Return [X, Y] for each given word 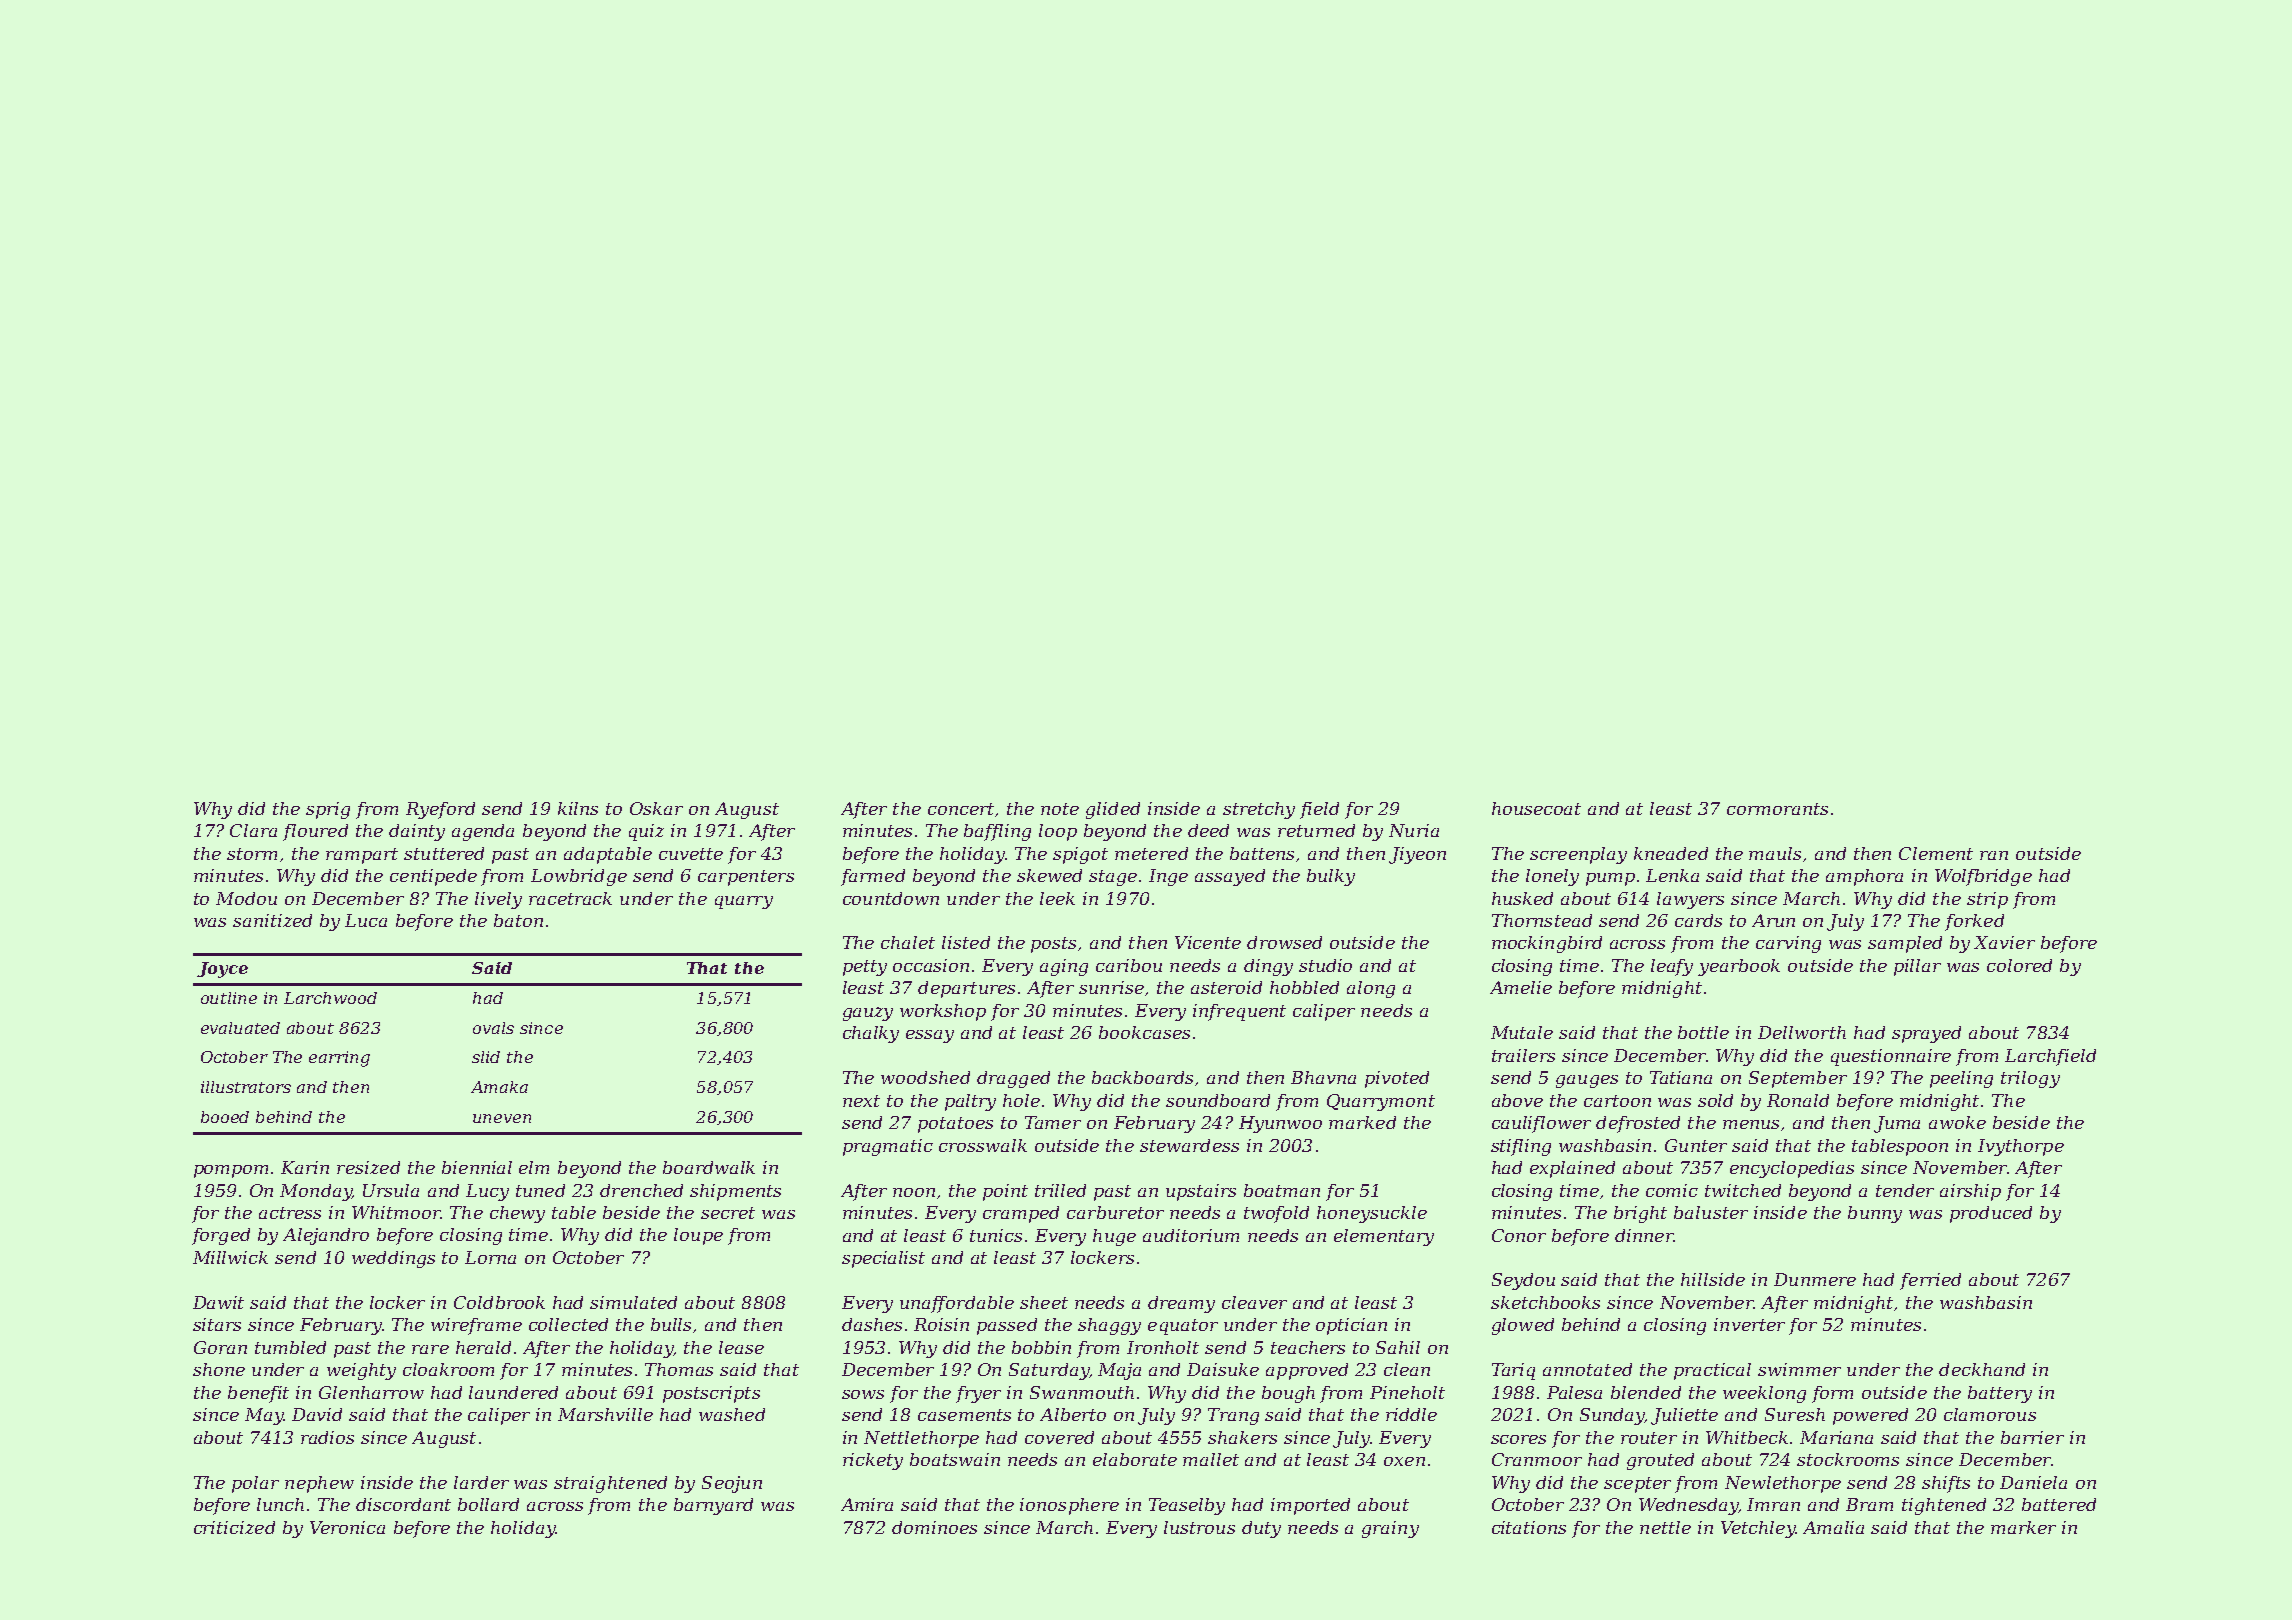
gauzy [868, 1014]
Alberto [1073, 1414]
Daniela [2033, 1482]
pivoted [1397, 1079]
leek [1057, 898]
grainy [1390, 1529]
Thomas [679, 1369]
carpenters [746, 878]
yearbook [1739, 967]
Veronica [347, 1527]
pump [1610, 879]
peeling [1961, 1079]
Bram [1869, 1504]
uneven [502, 1118]
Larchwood [330, 998]
